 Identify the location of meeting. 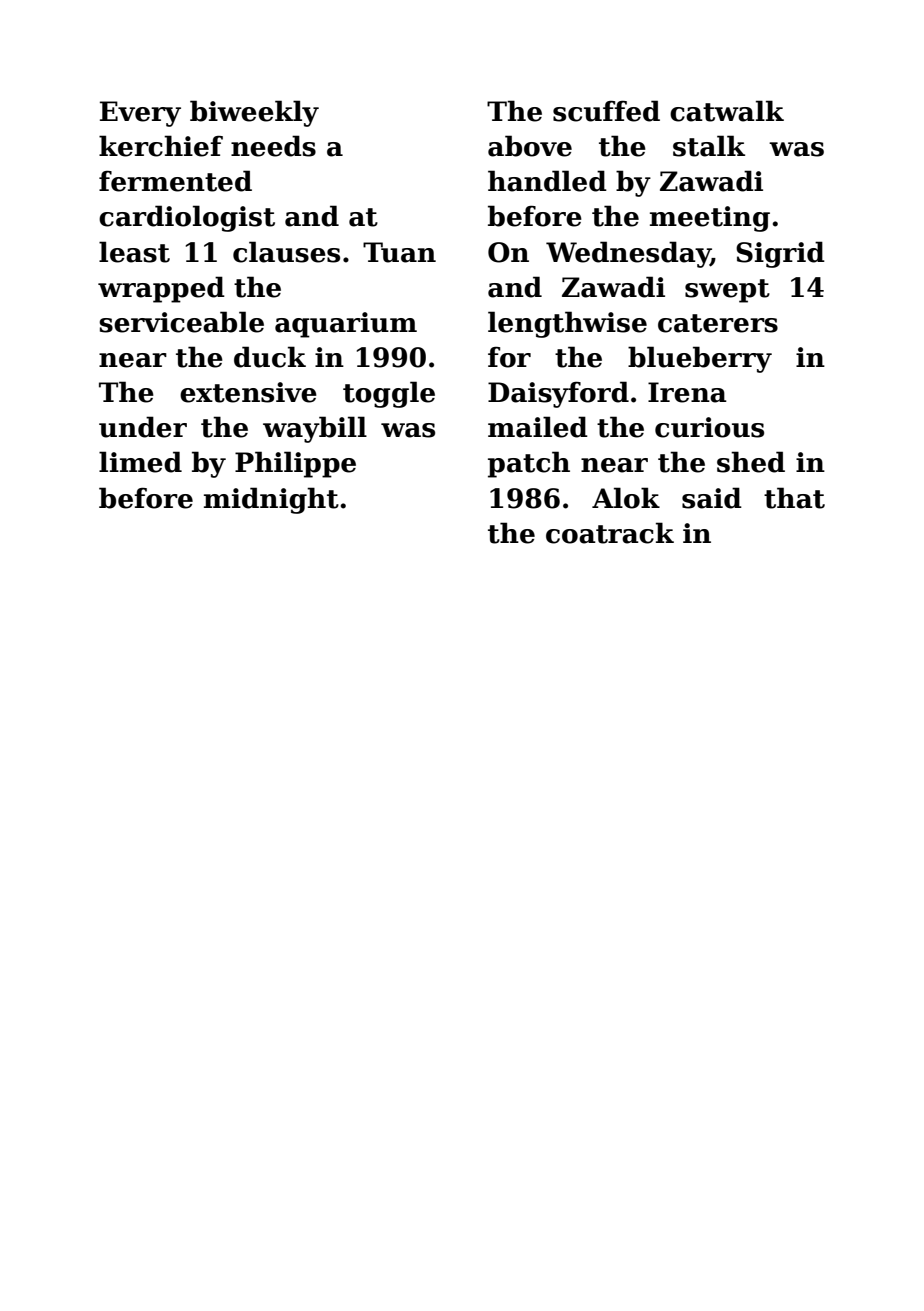
(710, 219).
